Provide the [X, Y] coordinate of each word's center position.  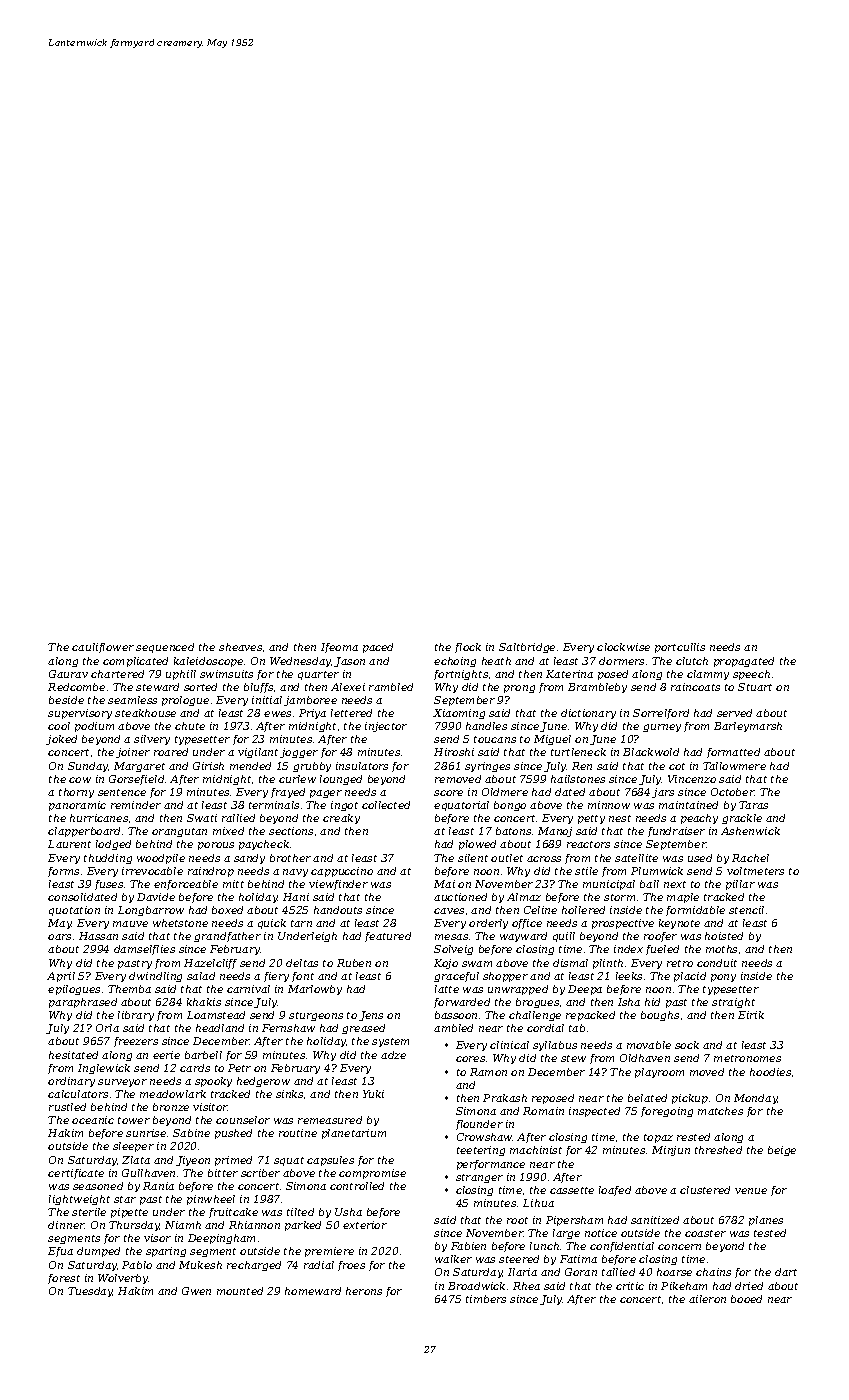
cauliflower [103, 648]
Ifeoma [339, 648]
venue [751, 1191]
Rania [158, 1186]
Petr [239, 1068]
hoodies [770, 1072]
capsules [330, 1161]
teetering [481, 1151]
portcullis [680, 648]
